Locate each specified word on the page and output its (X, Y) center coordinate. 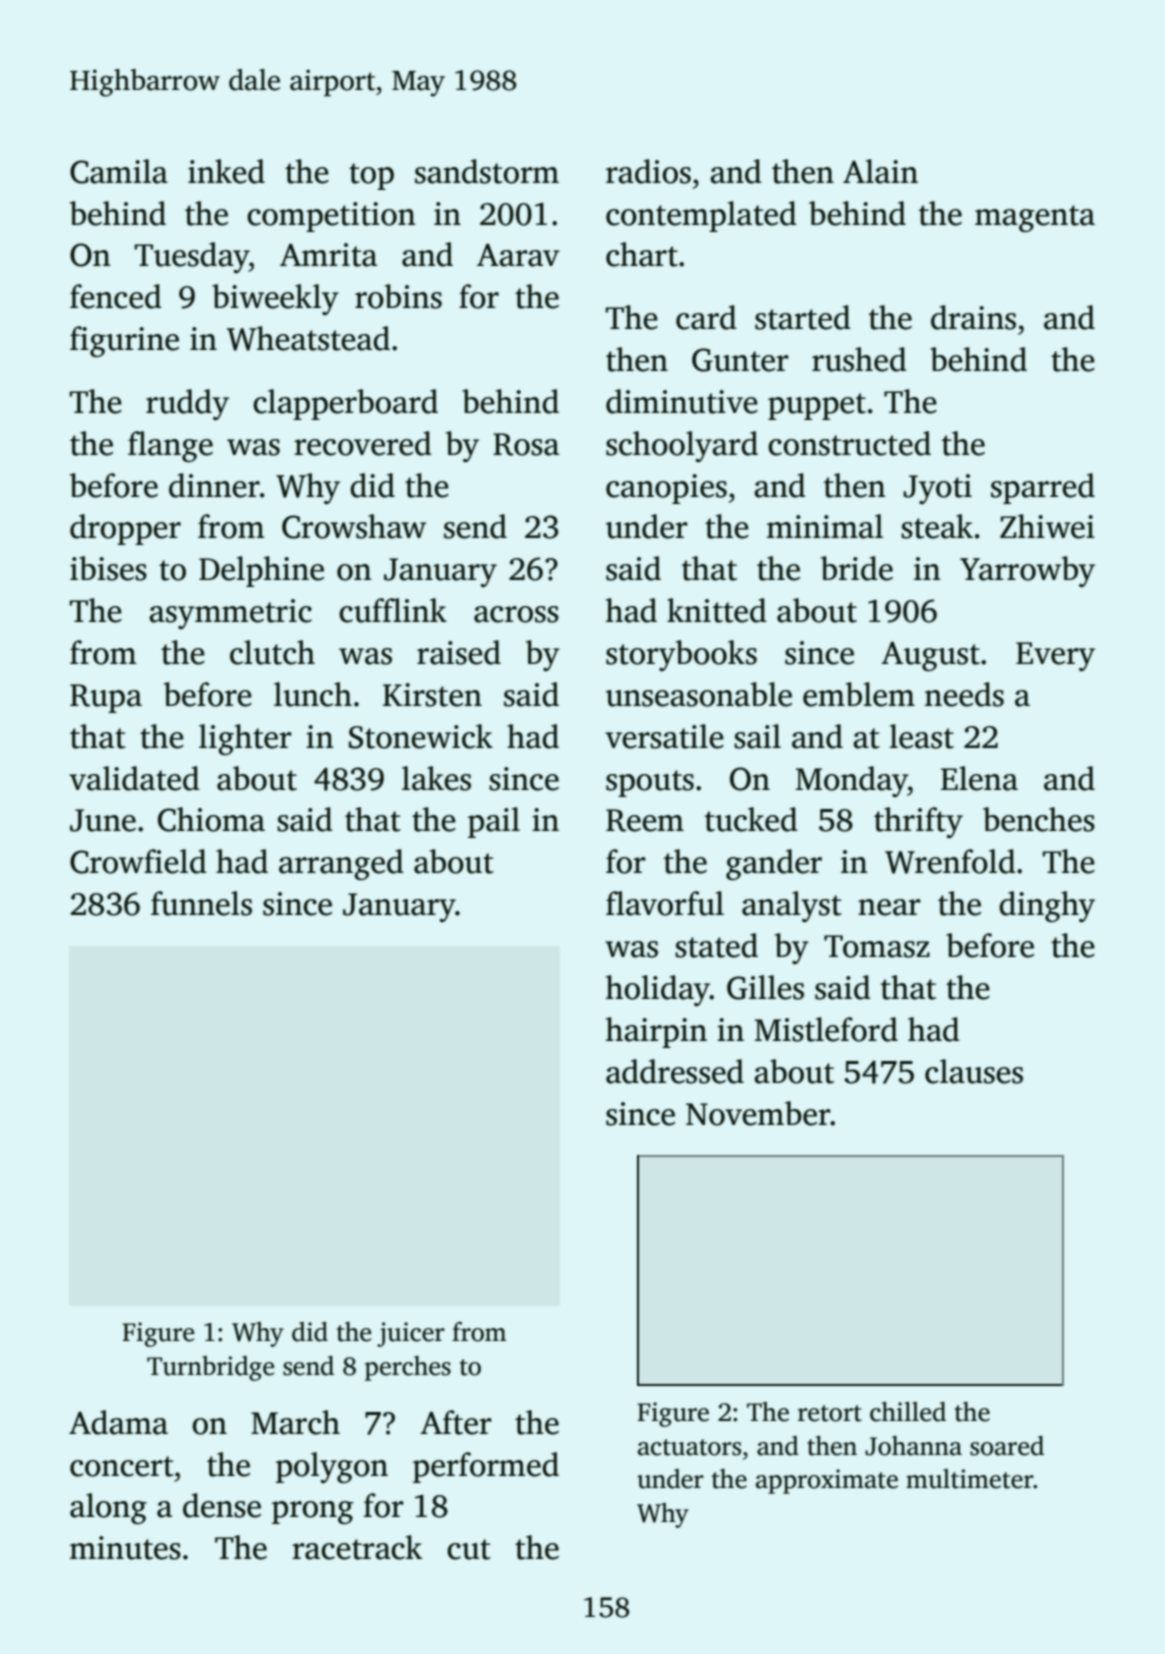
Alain (880, 171)
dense (222, 1505)
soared (1007, 1446)
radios (648, 171)
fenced (116, 296)
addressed (675, 1071)
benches (1039, 819)
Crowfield (138, 861)
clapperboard (345, 404)
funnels (201, 903)
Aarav (518, 255)
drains (973, 317)
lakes (436, 778)
